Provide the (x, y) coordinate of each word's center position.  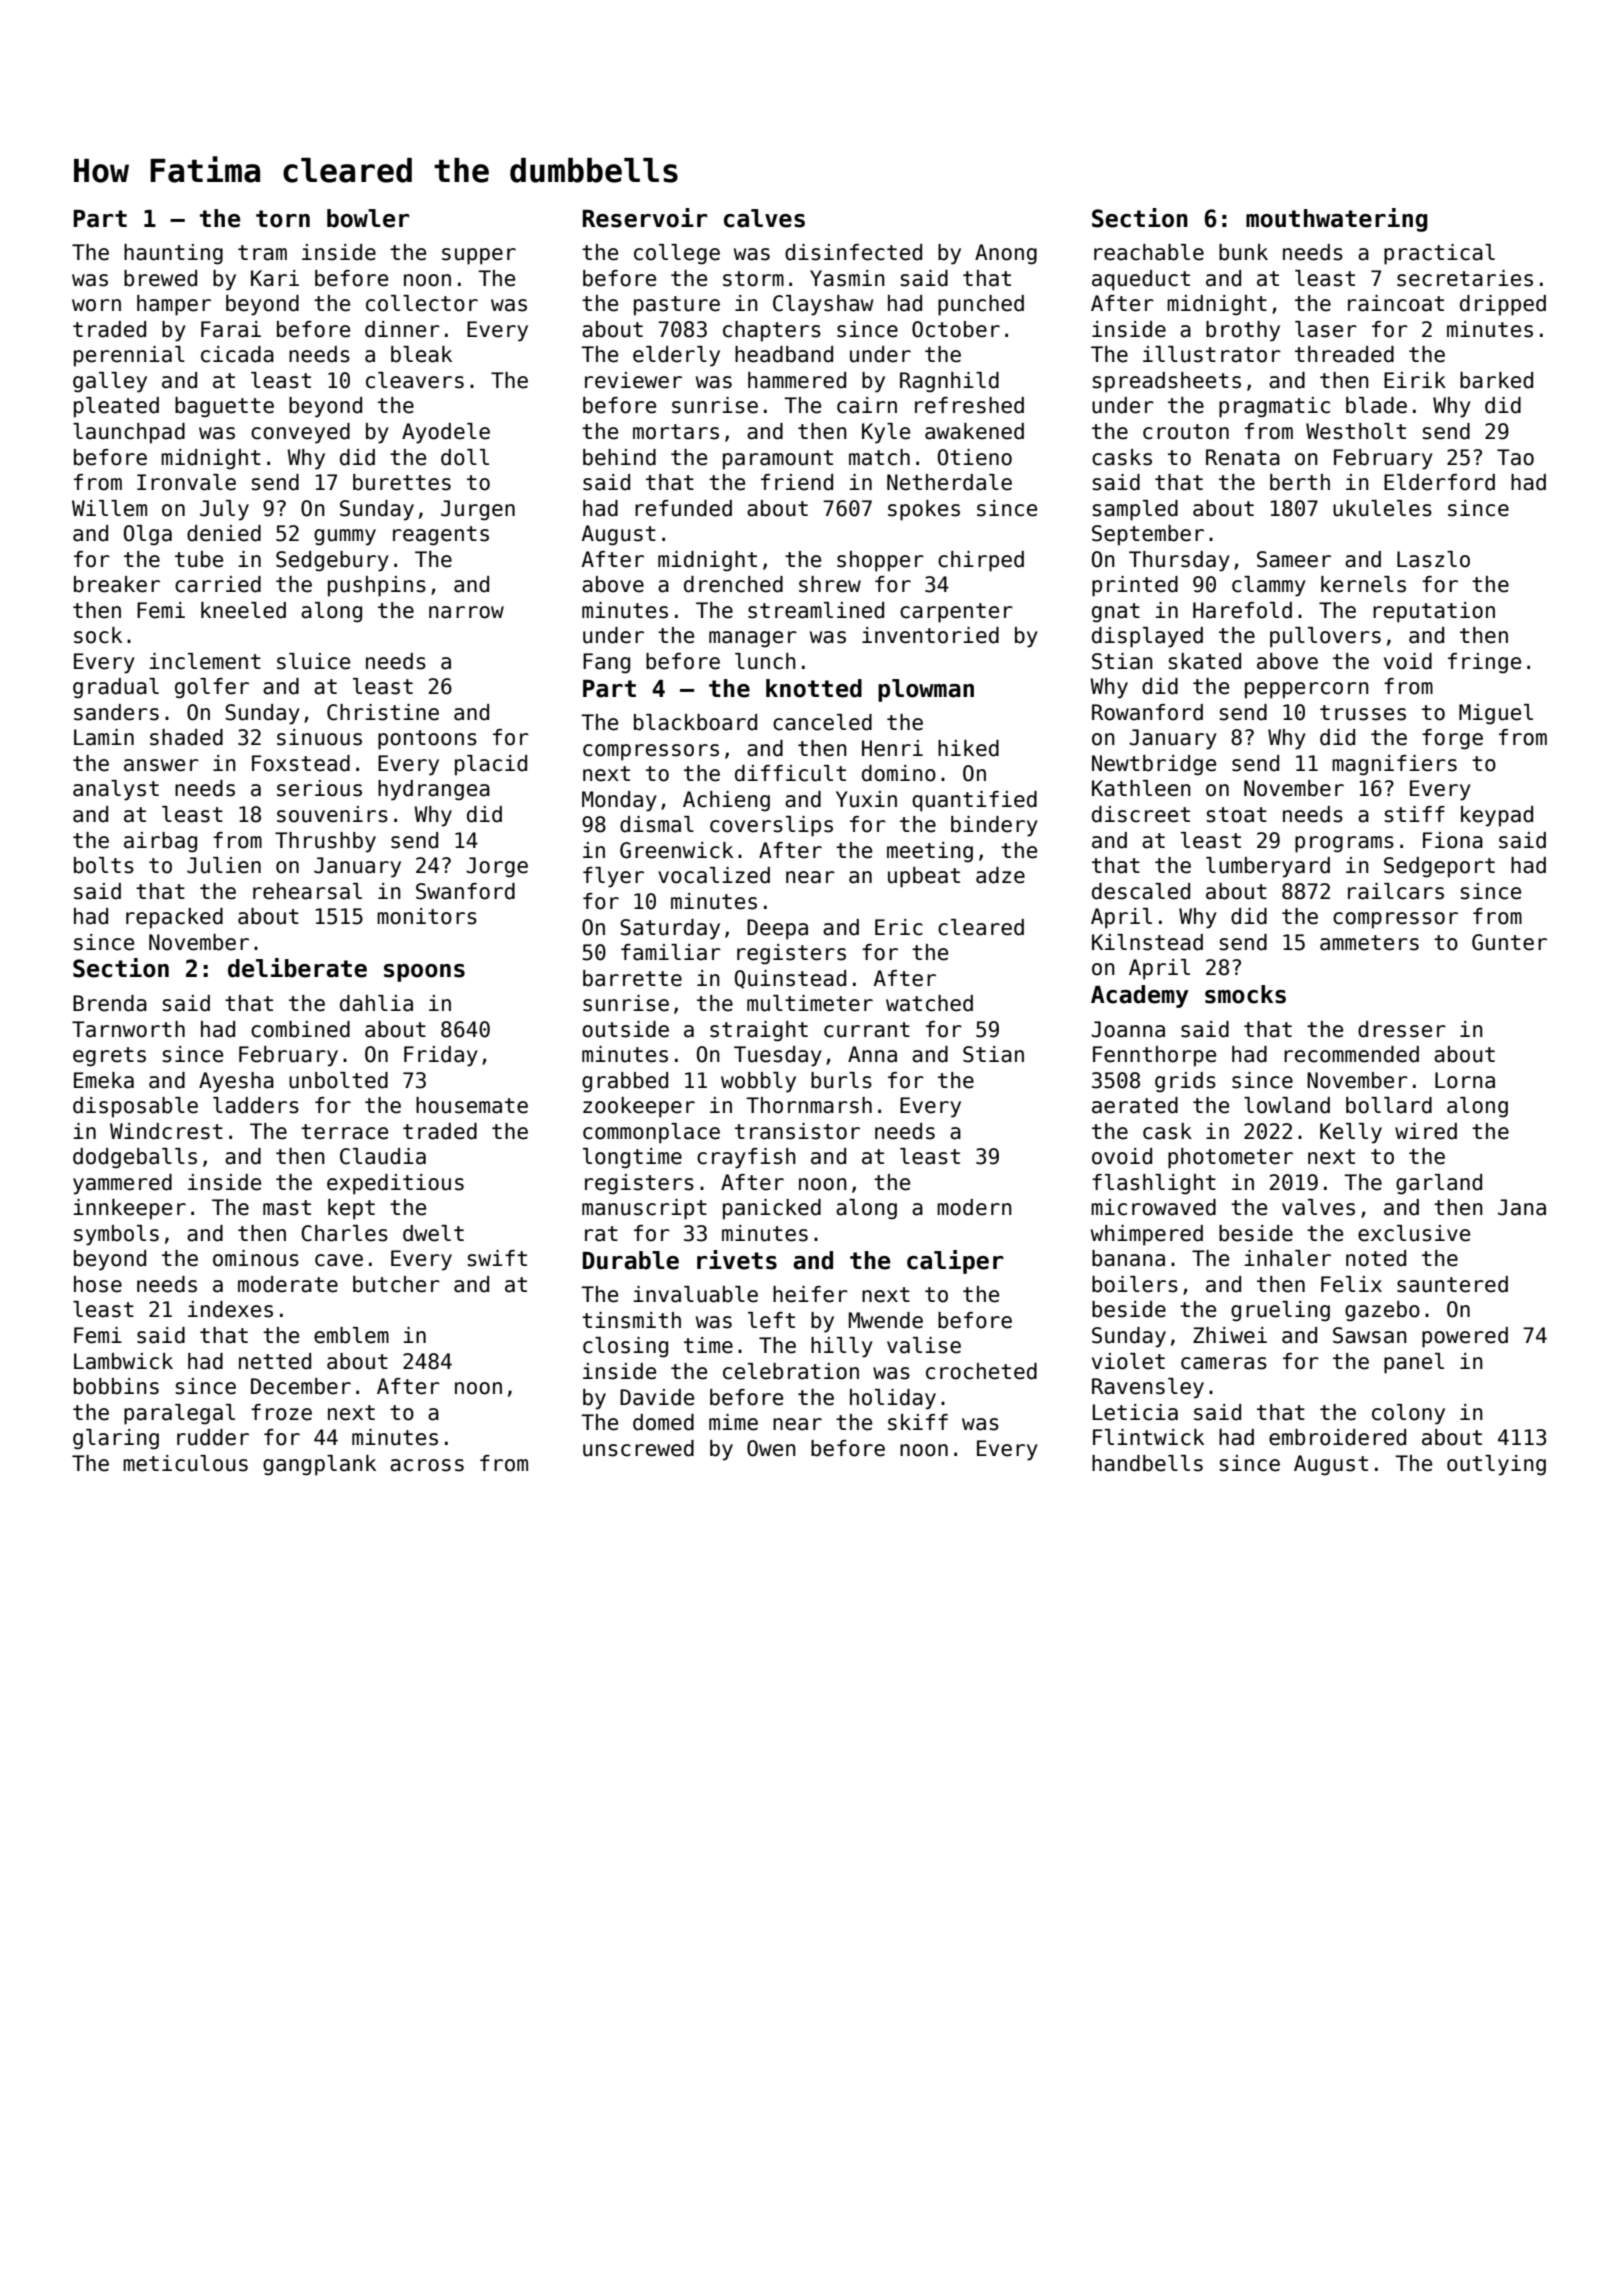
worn (96, 305)
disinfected (853, 252)
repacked (174, 918)
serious (319, 788)
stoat (1237, 815)
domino (899, 773)
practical (1439, 254)
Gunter (1509, 942)
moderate (288, 1284)
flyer (613, 877)
